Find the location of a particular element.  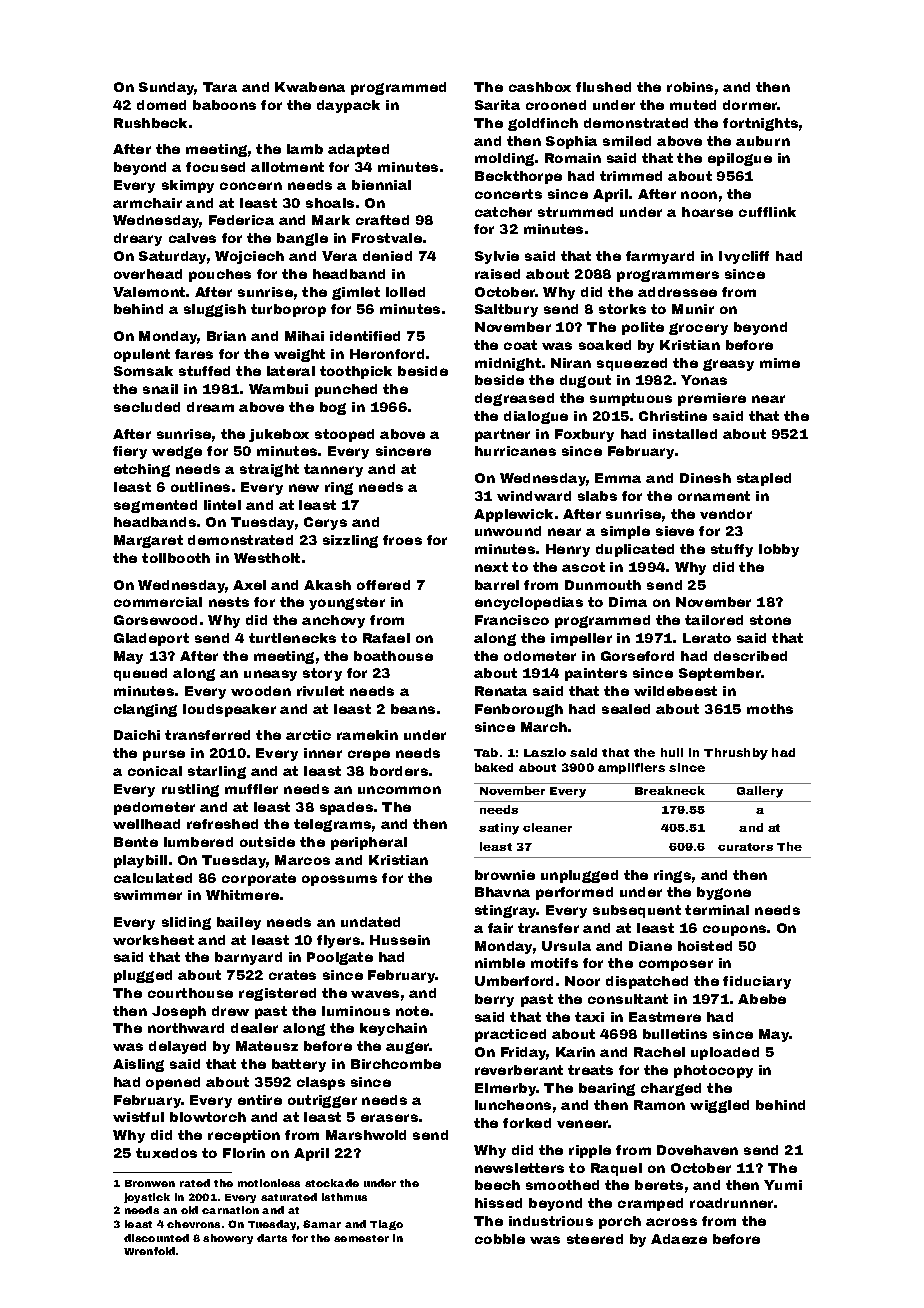

dormer is located at coordinates (750, 105).
